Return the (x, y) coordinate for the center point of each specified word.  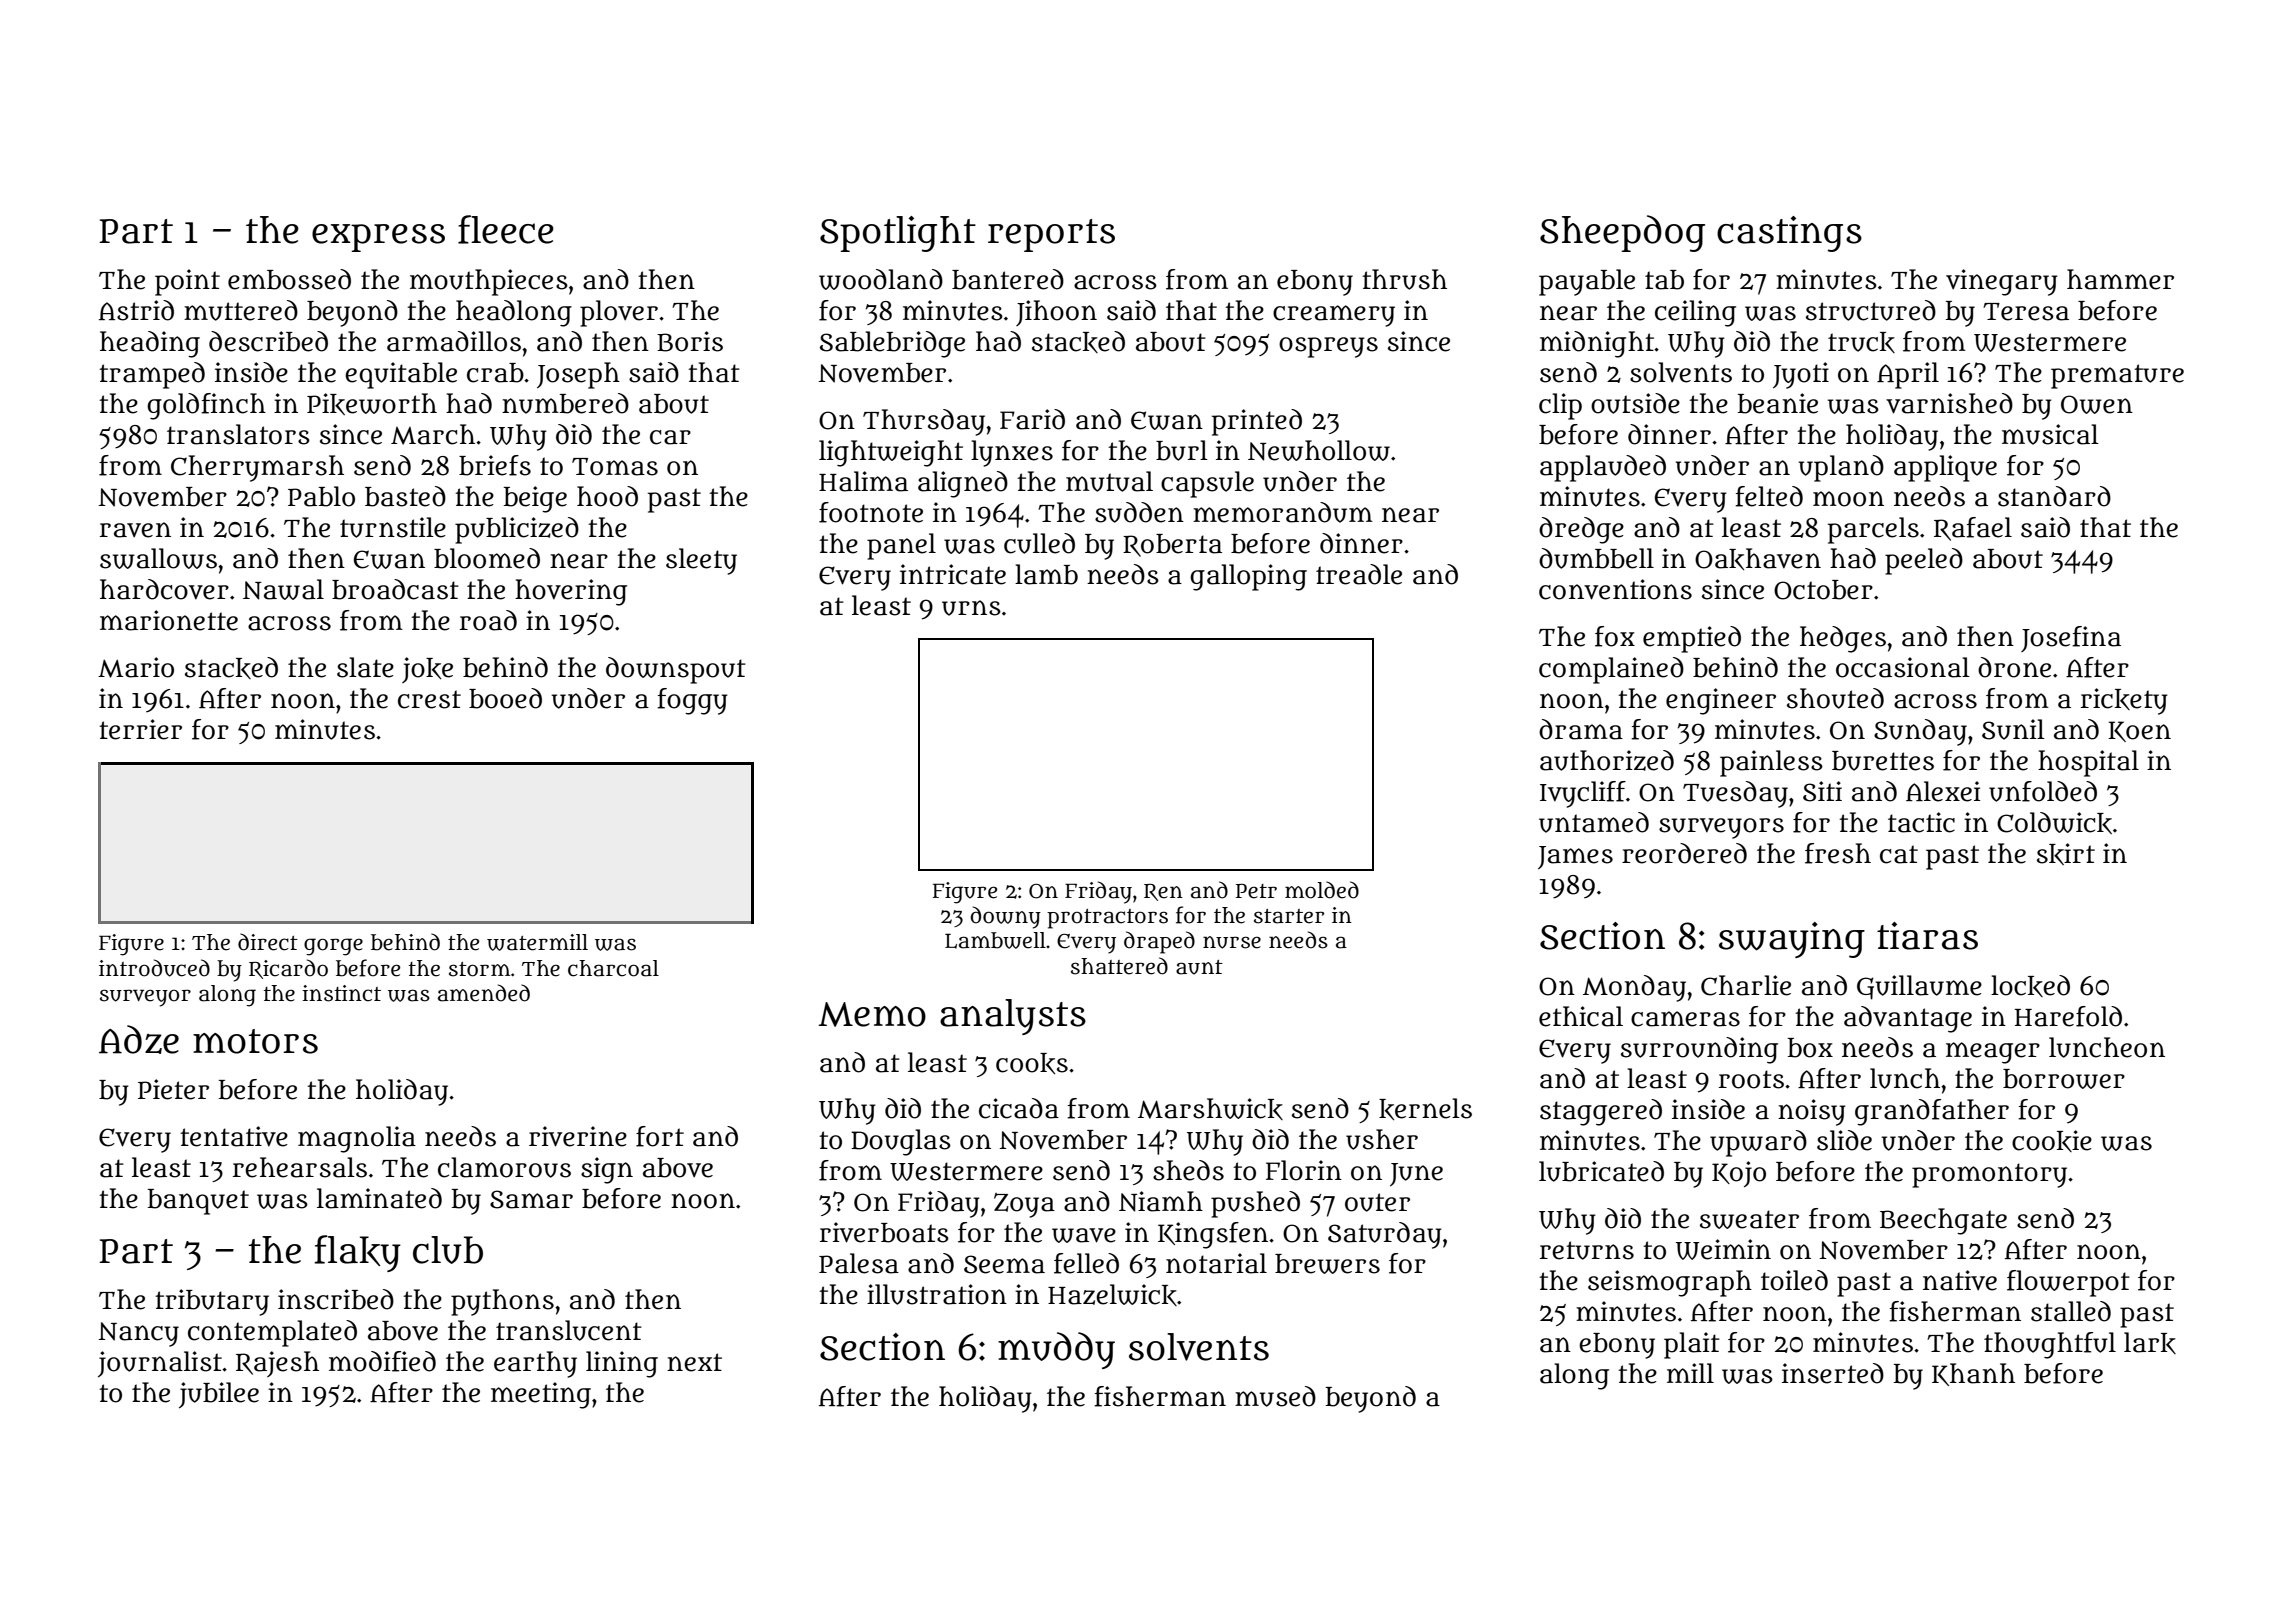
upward (1758, 1143)
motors (255, 1041)
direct (268, 942)
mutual (1109, 481)
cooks (1032, 1063)
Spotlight (898, 234)
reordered (1684, 853)
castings (1789, 234)
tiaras (1927, 936)
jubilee (219, 1395)
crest (429, 699)
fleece (506, 229)
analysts (1013, 1017)
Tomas (615, 467)
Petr (1256, 891)
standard (2054, 496)
